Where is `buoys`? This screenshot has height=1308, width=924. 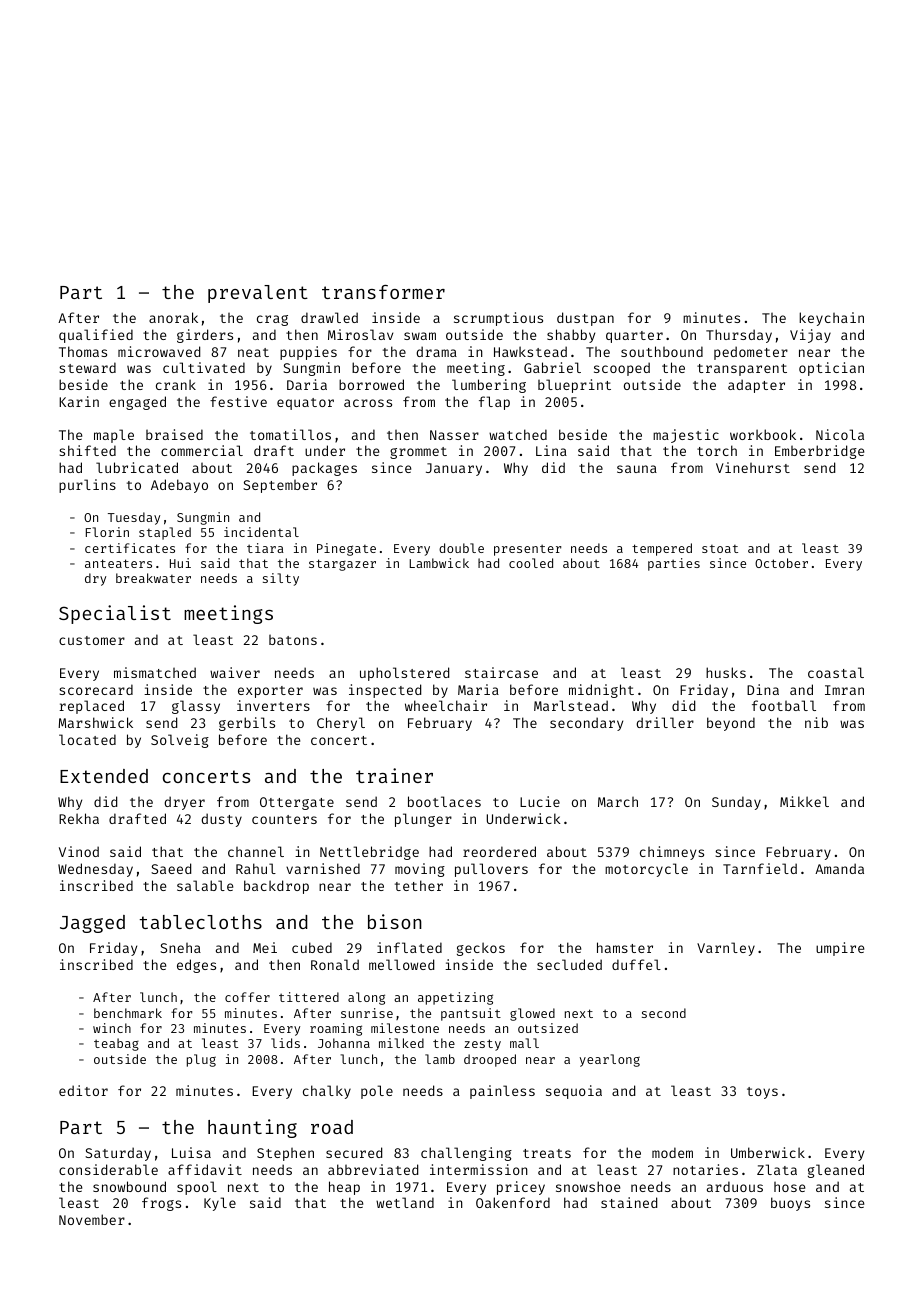
buoys is located at coordinates (790, 1204).
